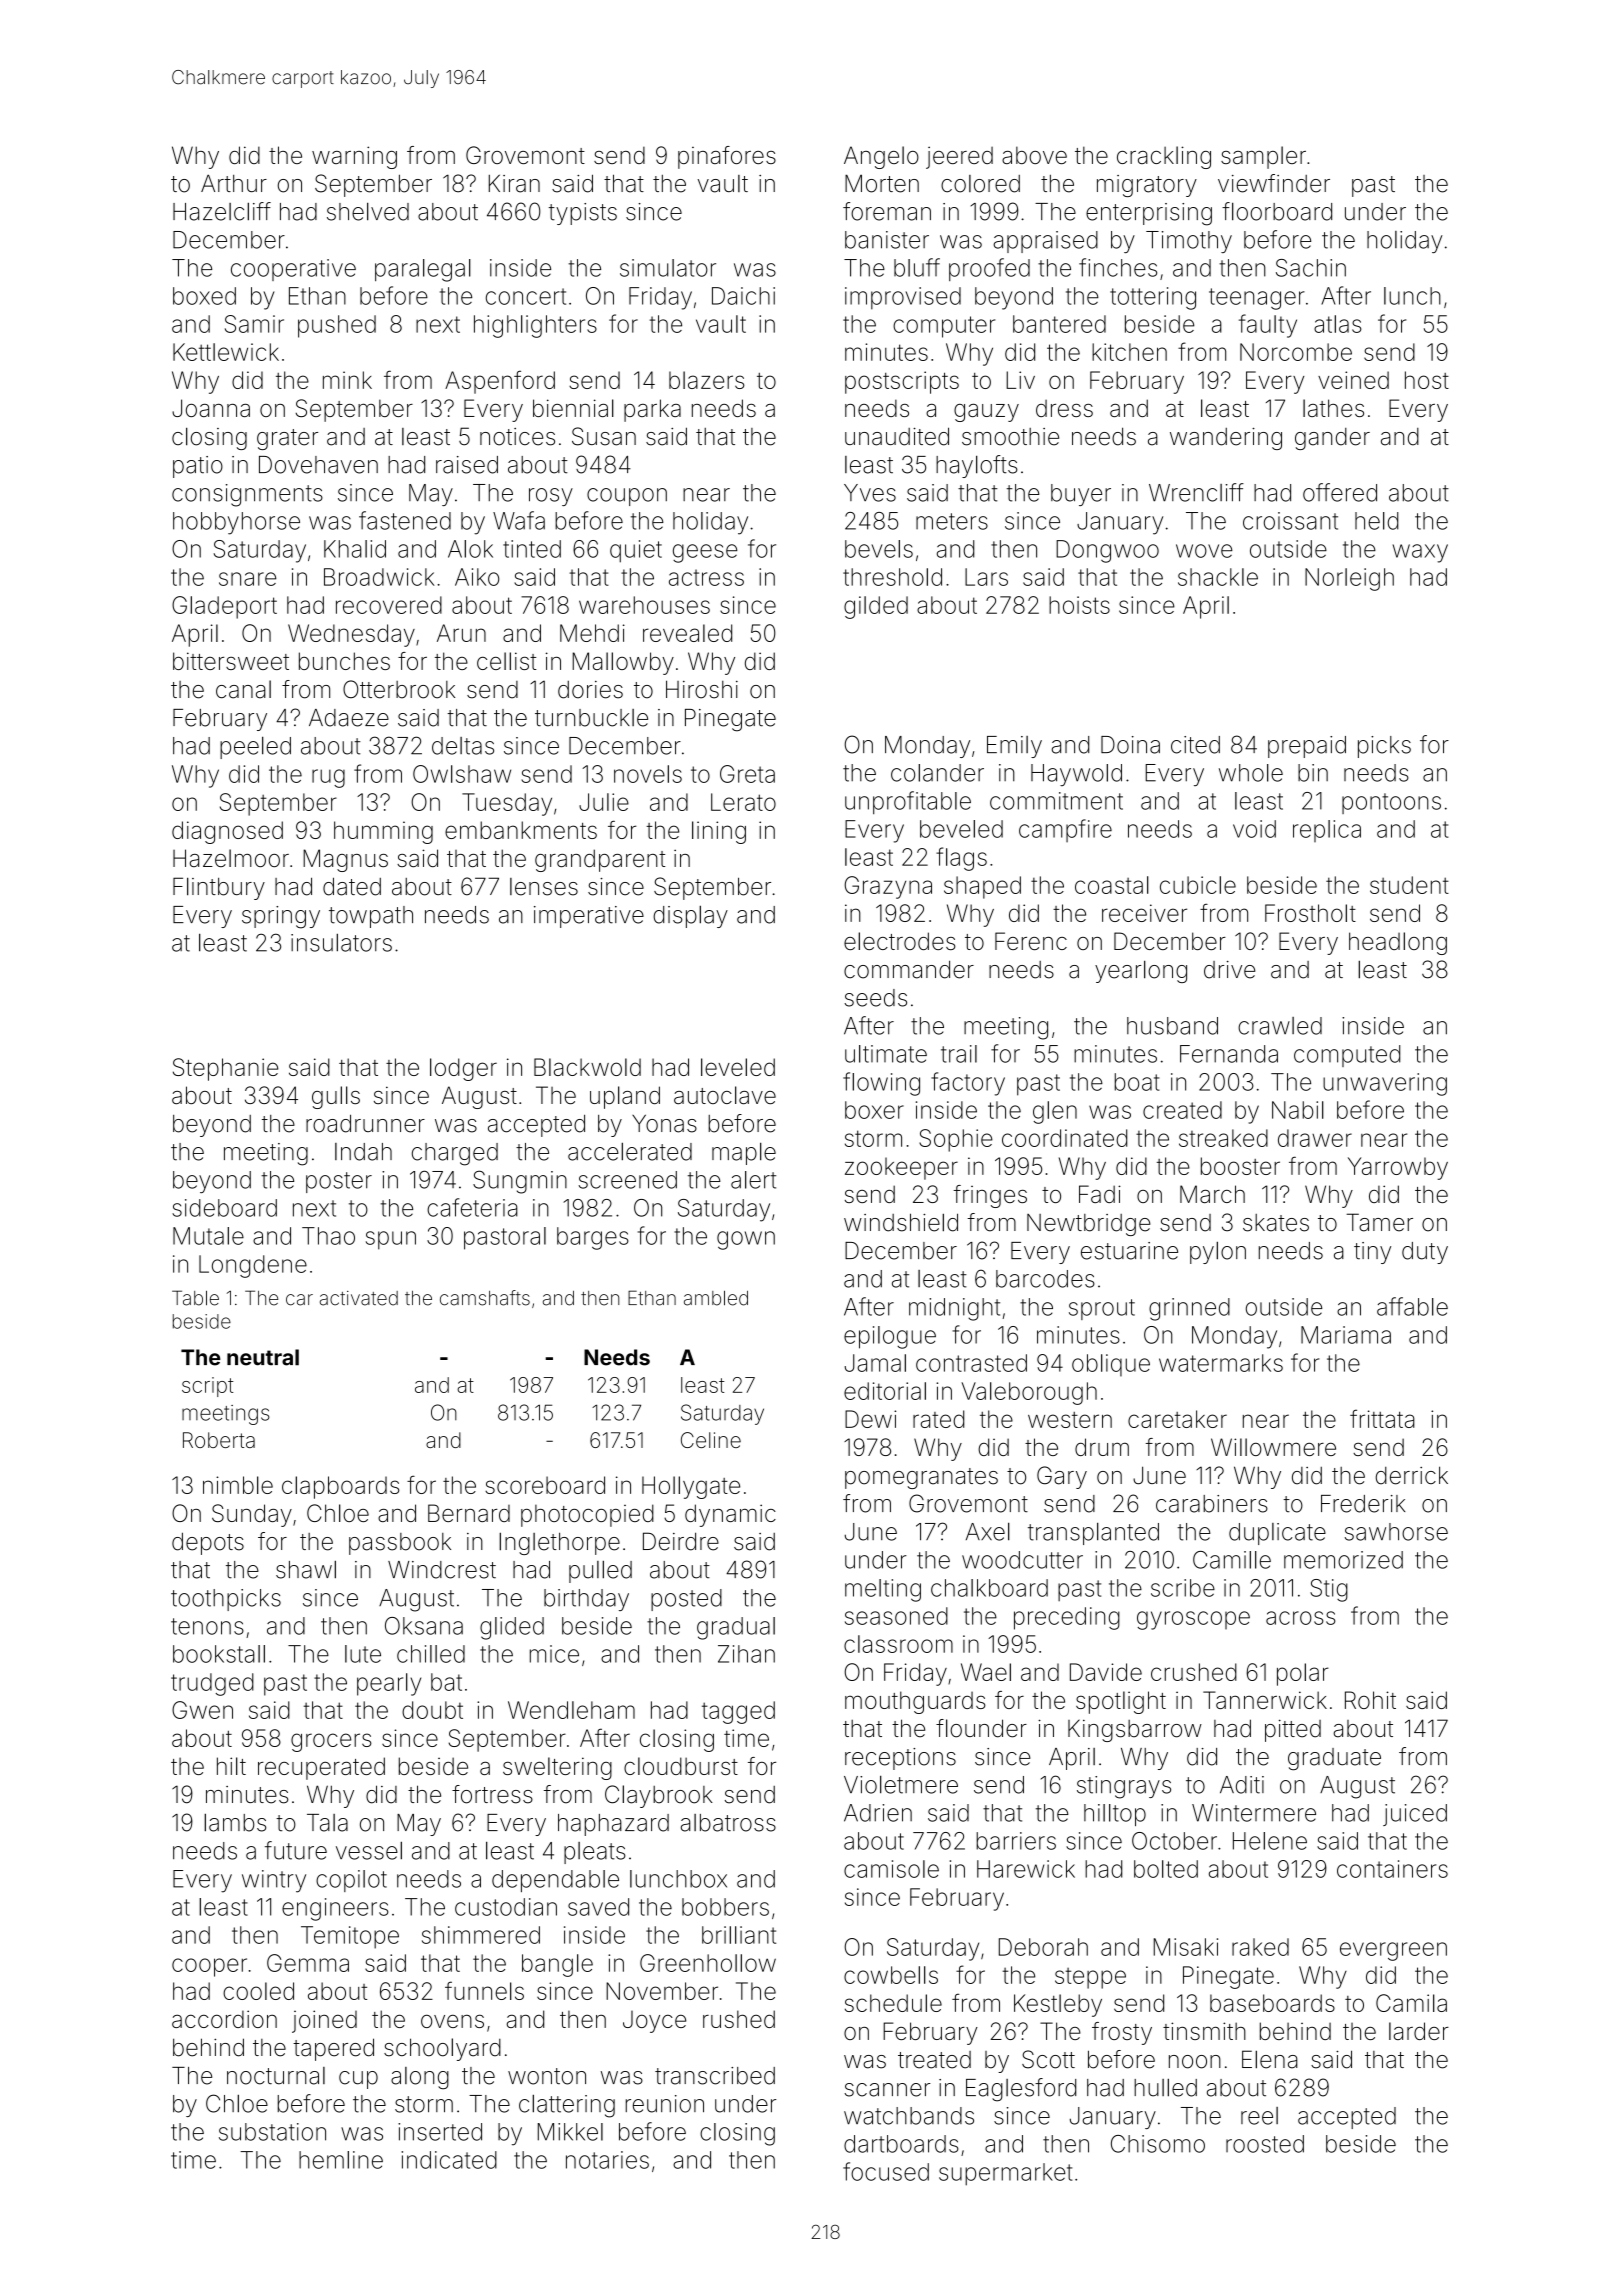 This screenshot has width=1620, height=2292. I want to click on dynamic, so click(730, 1515).
